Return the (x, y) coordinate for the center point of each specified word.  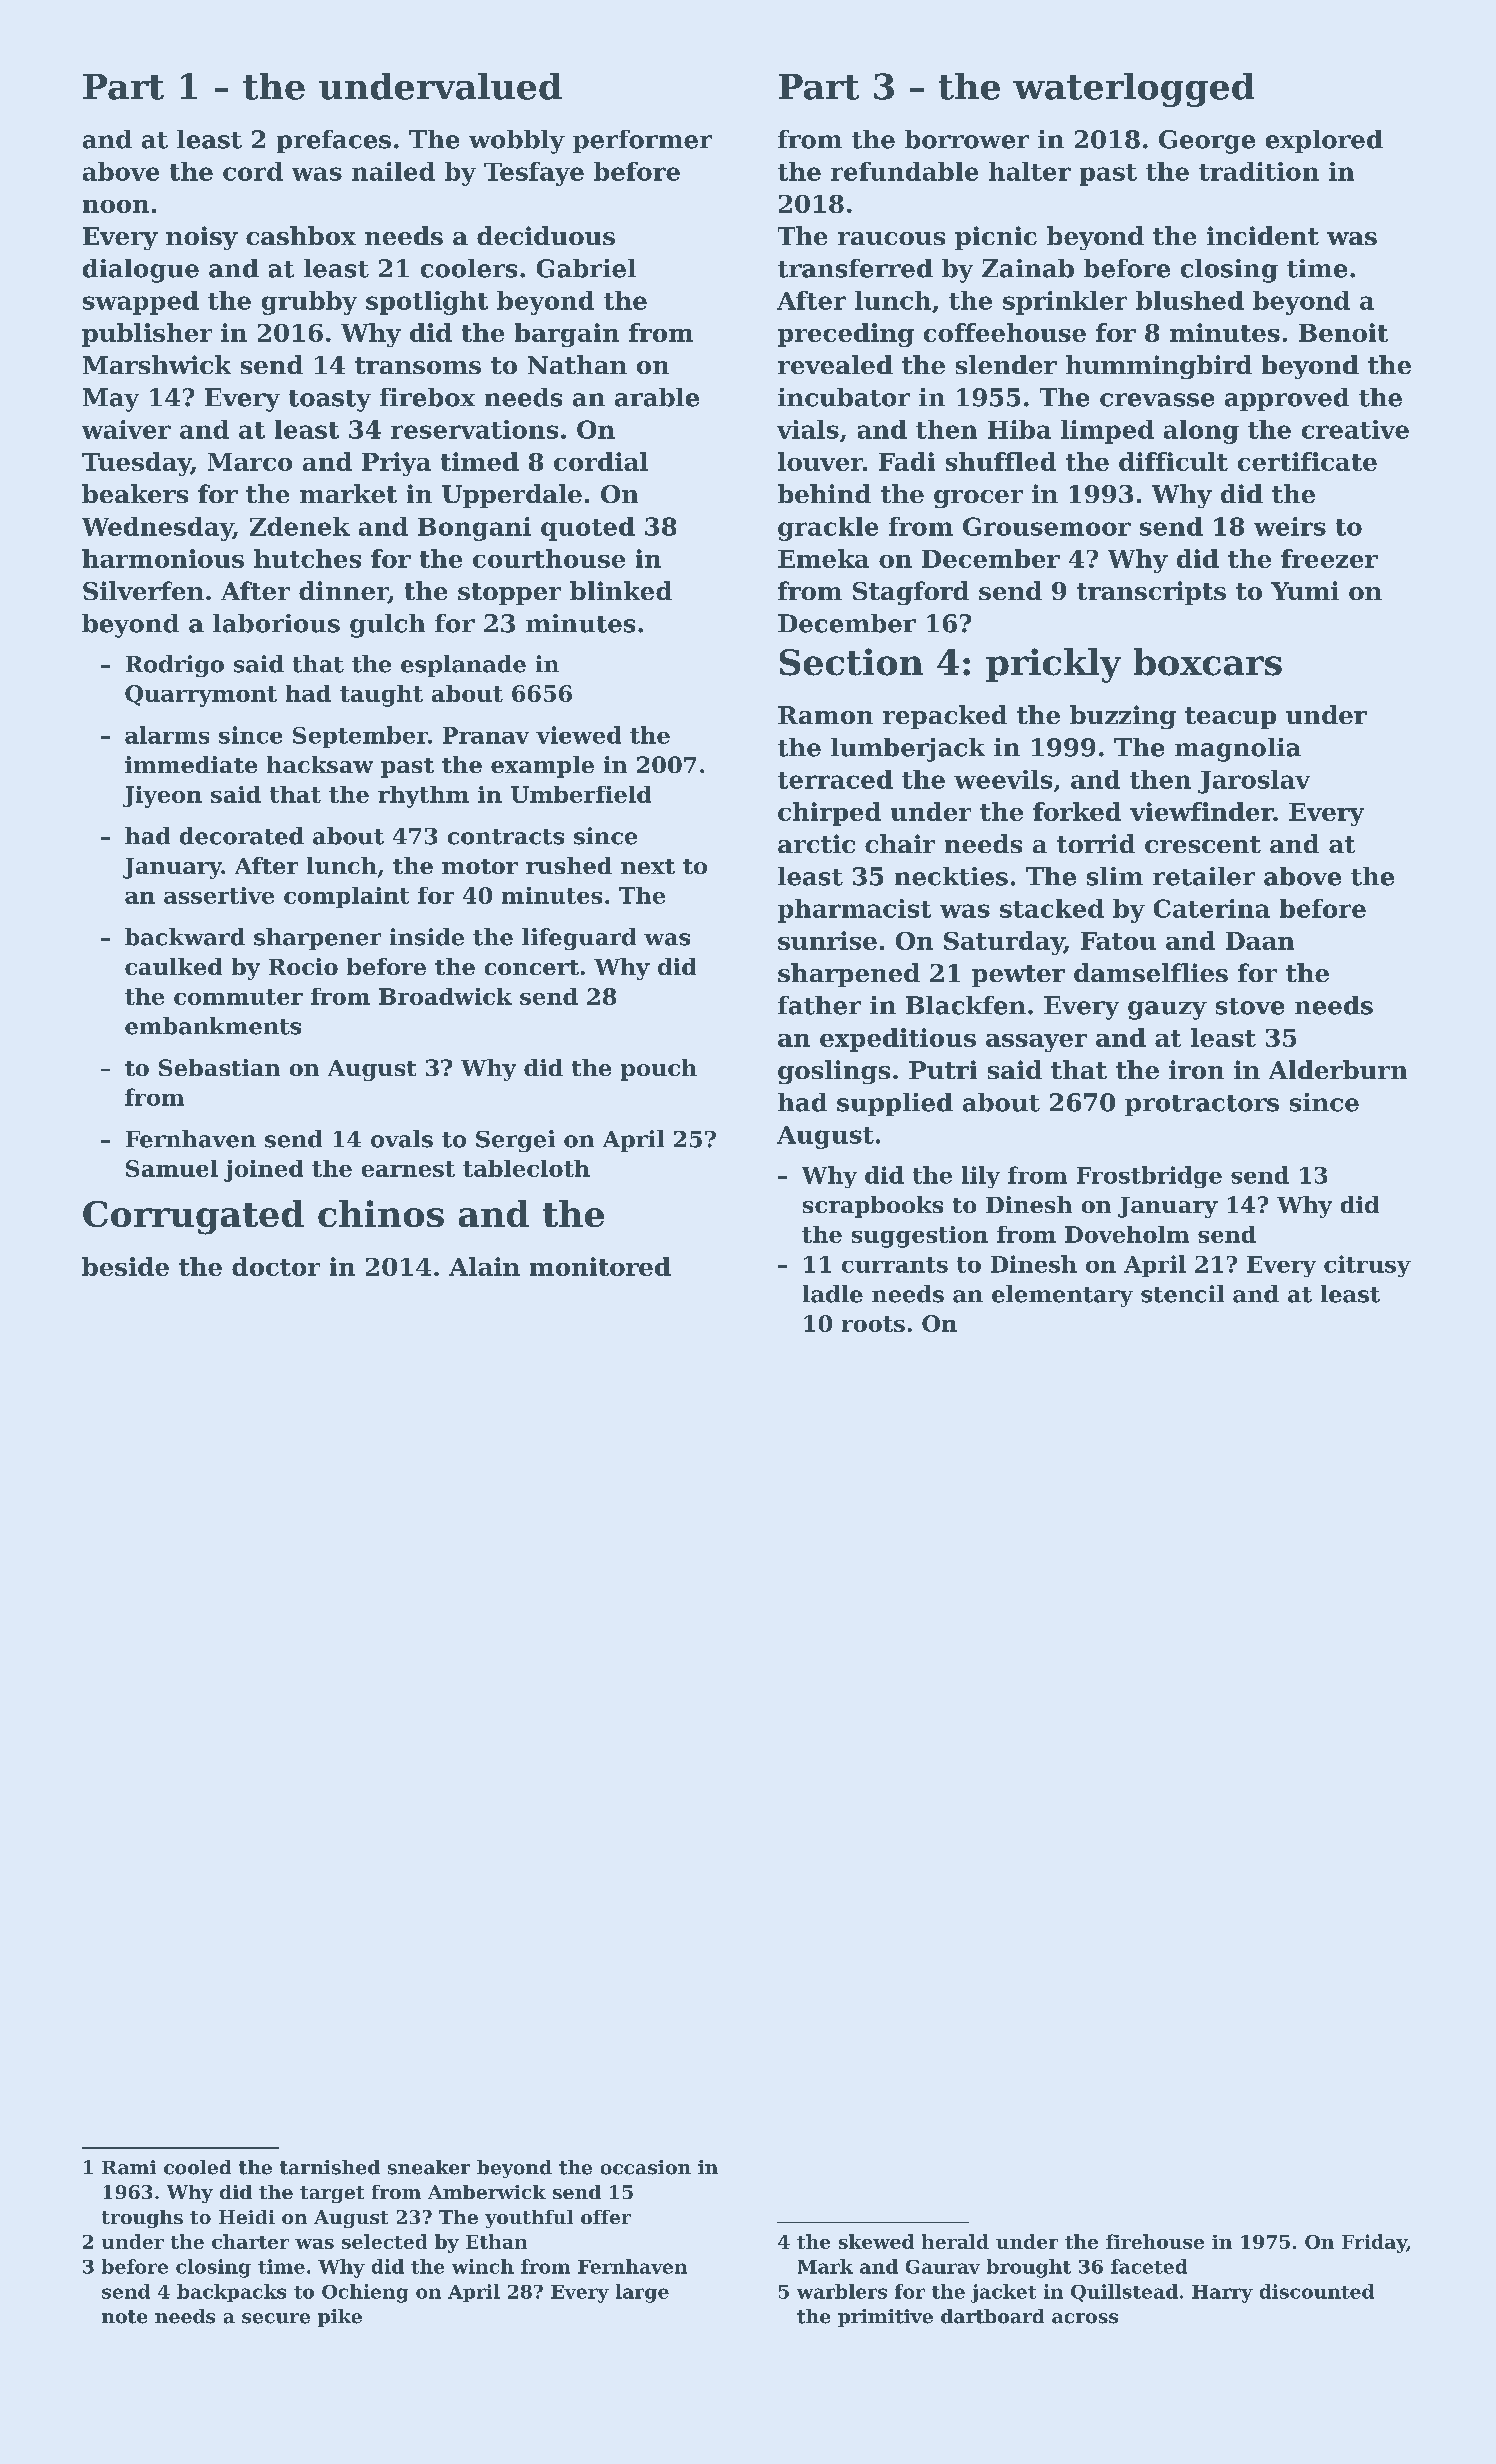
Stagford (911, 593)
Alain (484, 1266)
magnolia (1238, 750)
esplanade (463, 666)
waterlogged (1133, 90)
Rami (129, 2167)
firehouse (1155, 2241)
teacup (1230, 718)
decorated (242, 836)
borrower (967, 139)
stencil (1182, 1294)
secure (276, 2318)
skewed (876, 2241)
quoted (588, 529)
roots (873, 1324)
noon (116, 206)
